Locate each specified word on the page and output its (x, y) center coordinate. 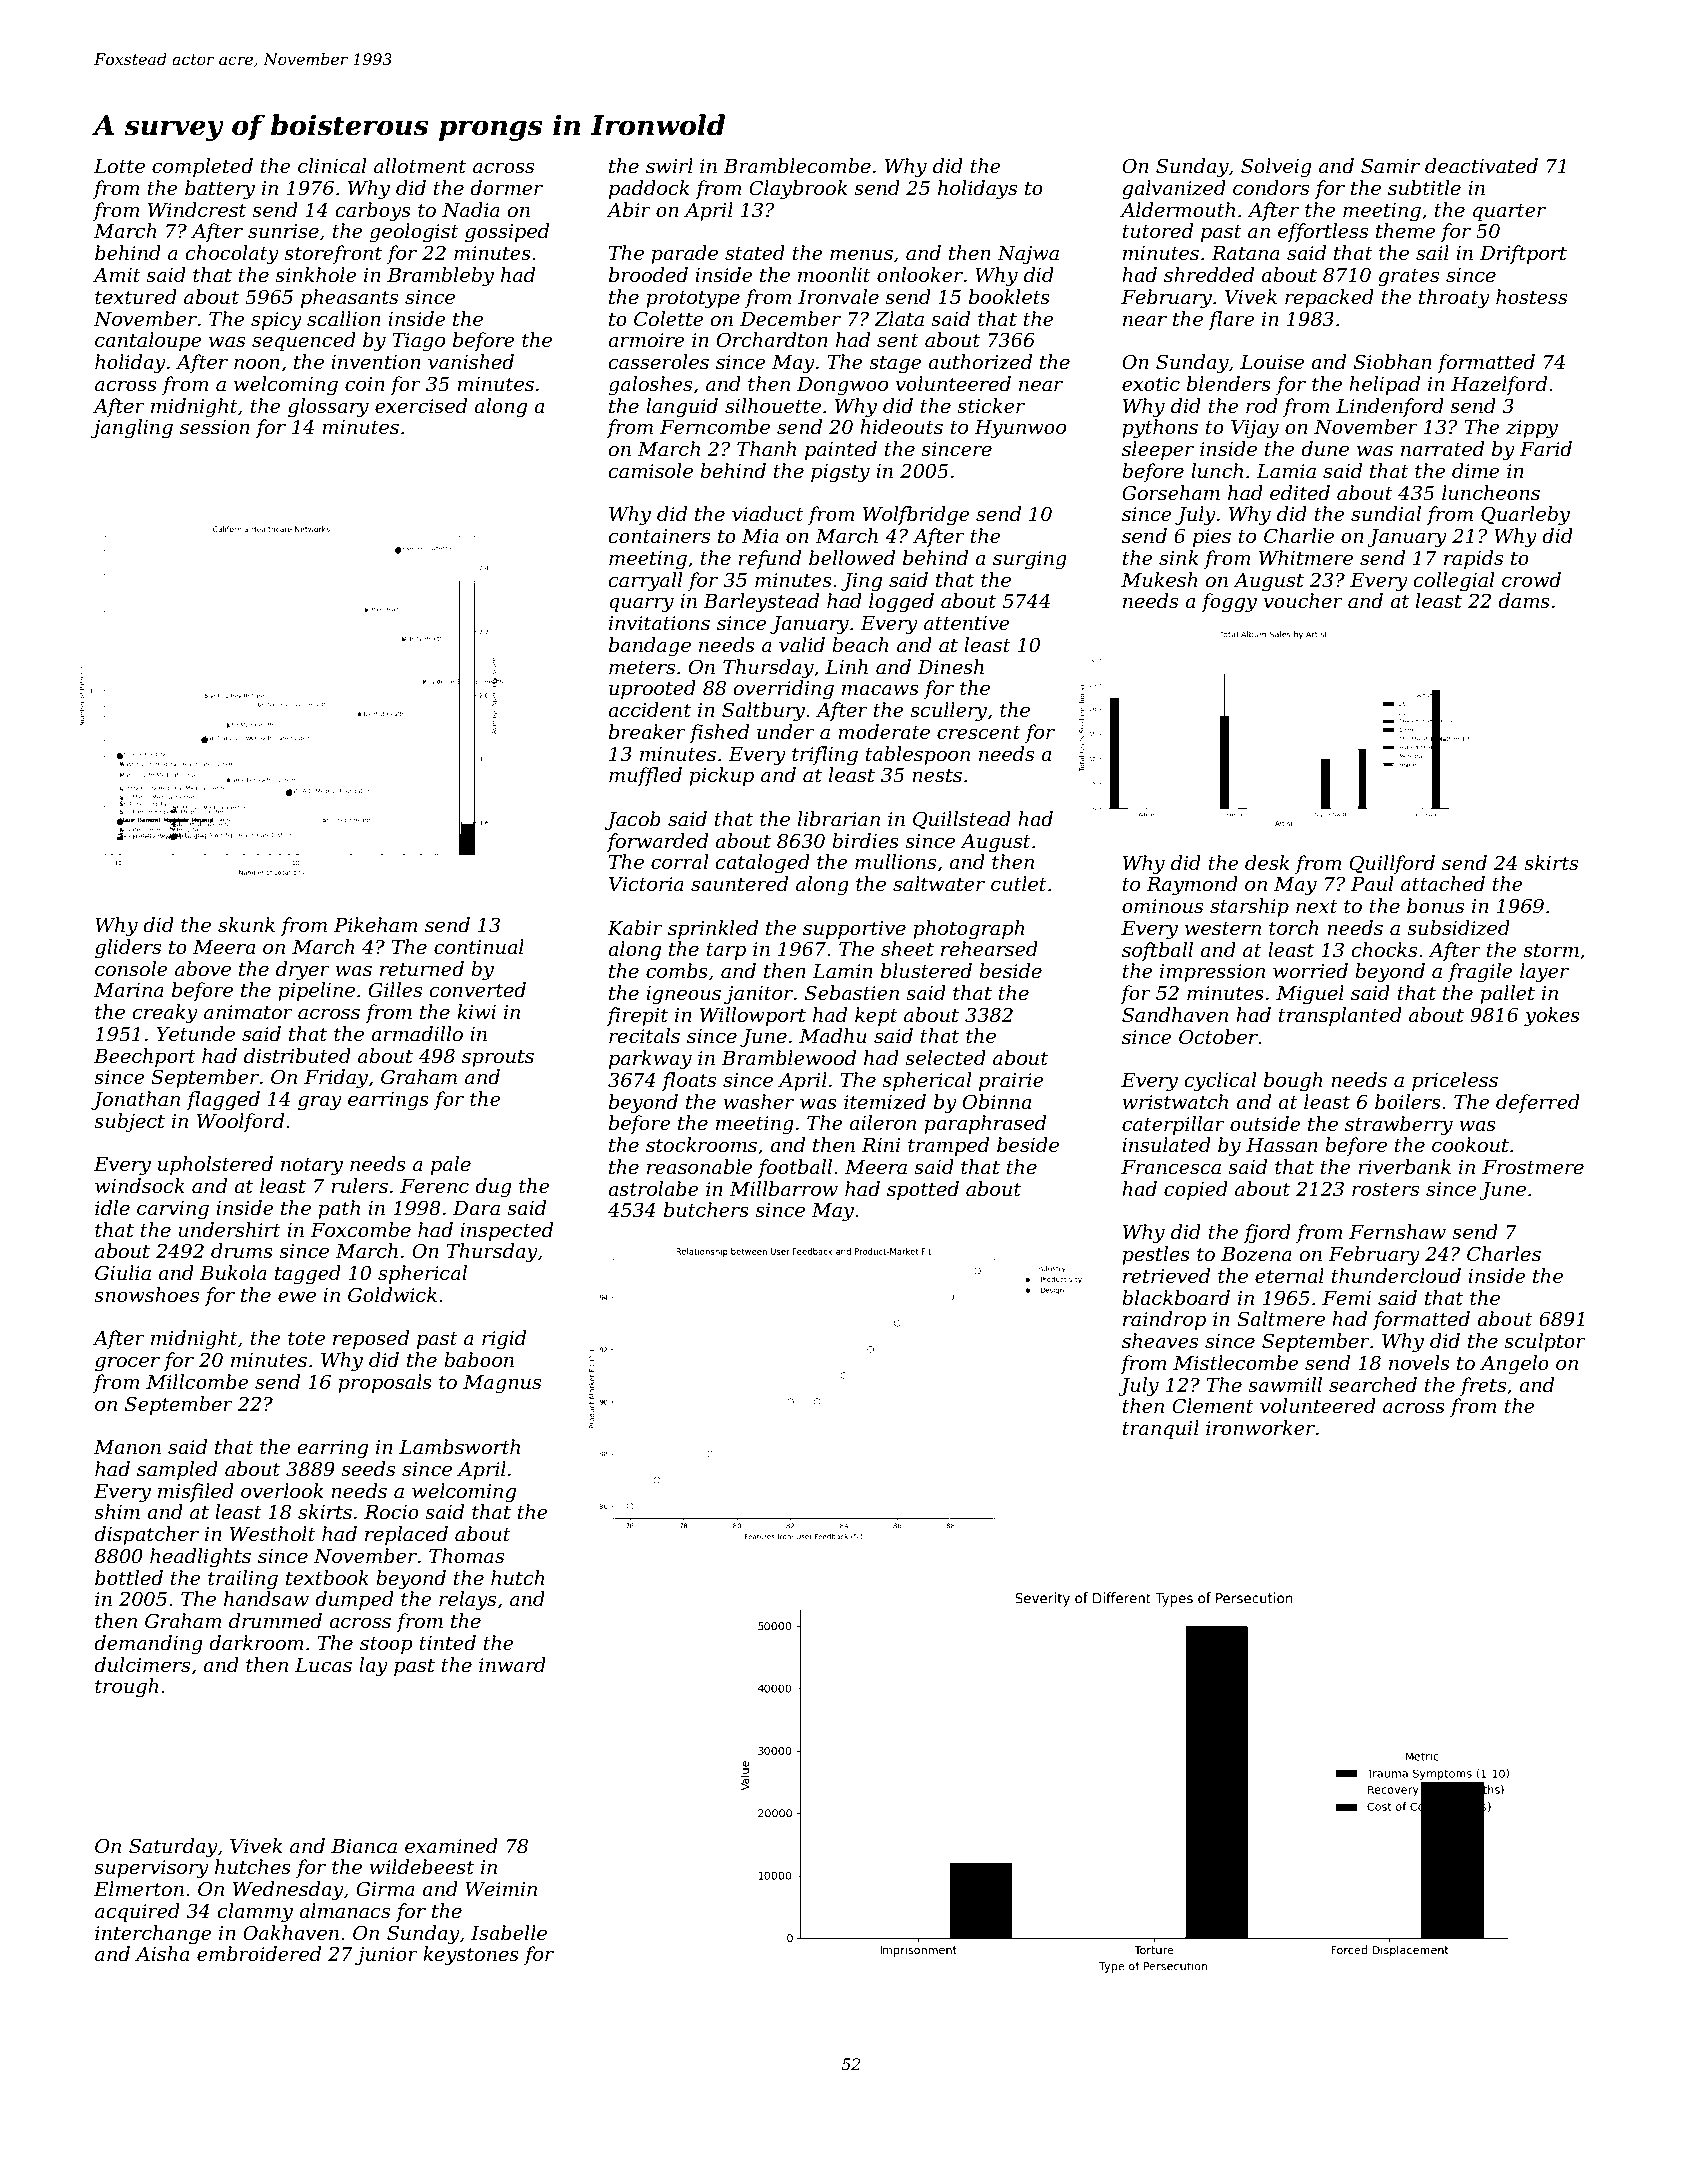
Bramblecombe (797, 166)
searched (1373, 1385)
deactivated (1481, 166)
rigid (504, 1340)
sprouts (498, 1058)
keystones (471, 1956)
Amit (117, 275)
